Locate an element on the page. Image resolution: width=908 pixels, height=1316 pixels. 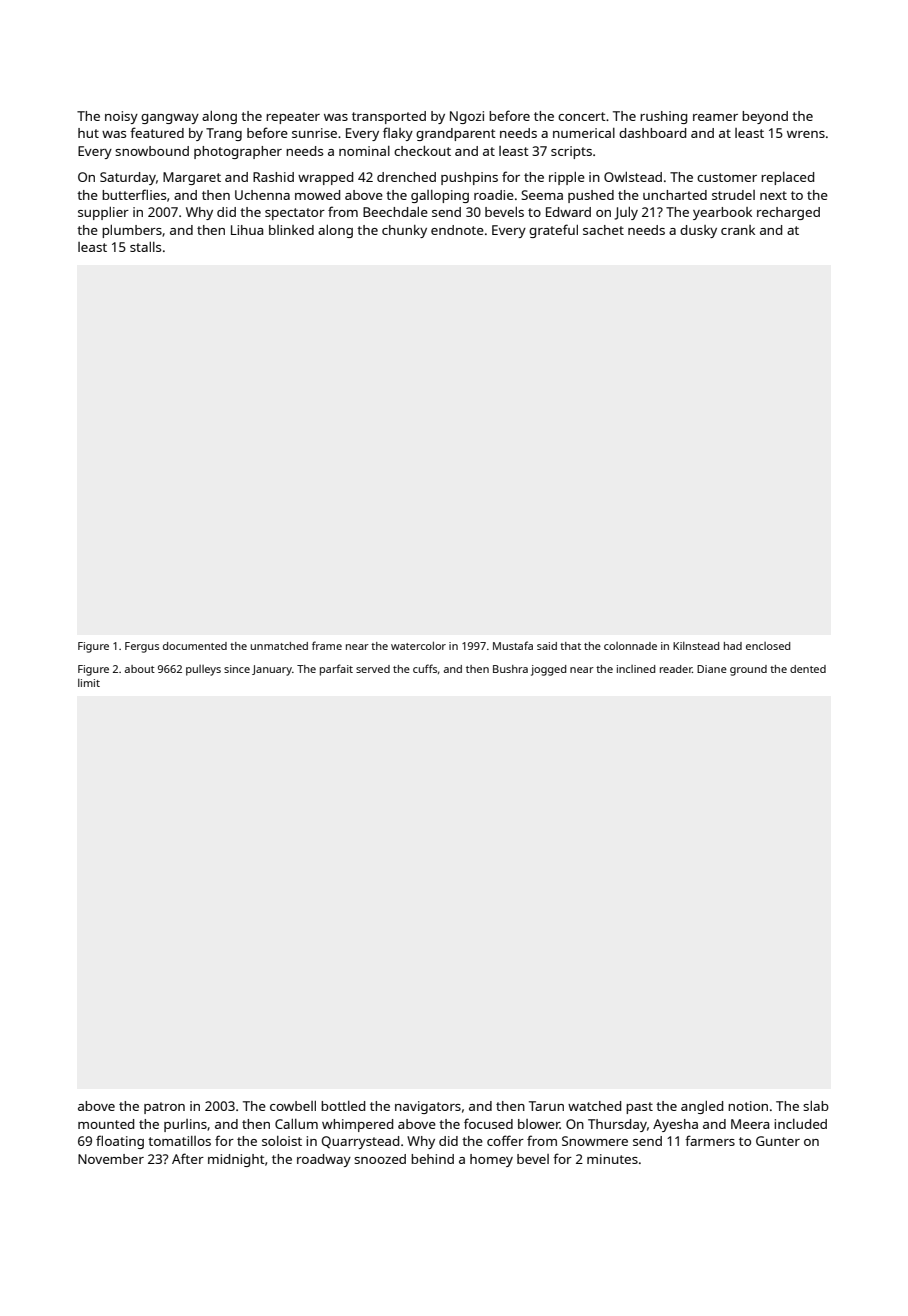
Trang is located at coordinates (224, 134).
